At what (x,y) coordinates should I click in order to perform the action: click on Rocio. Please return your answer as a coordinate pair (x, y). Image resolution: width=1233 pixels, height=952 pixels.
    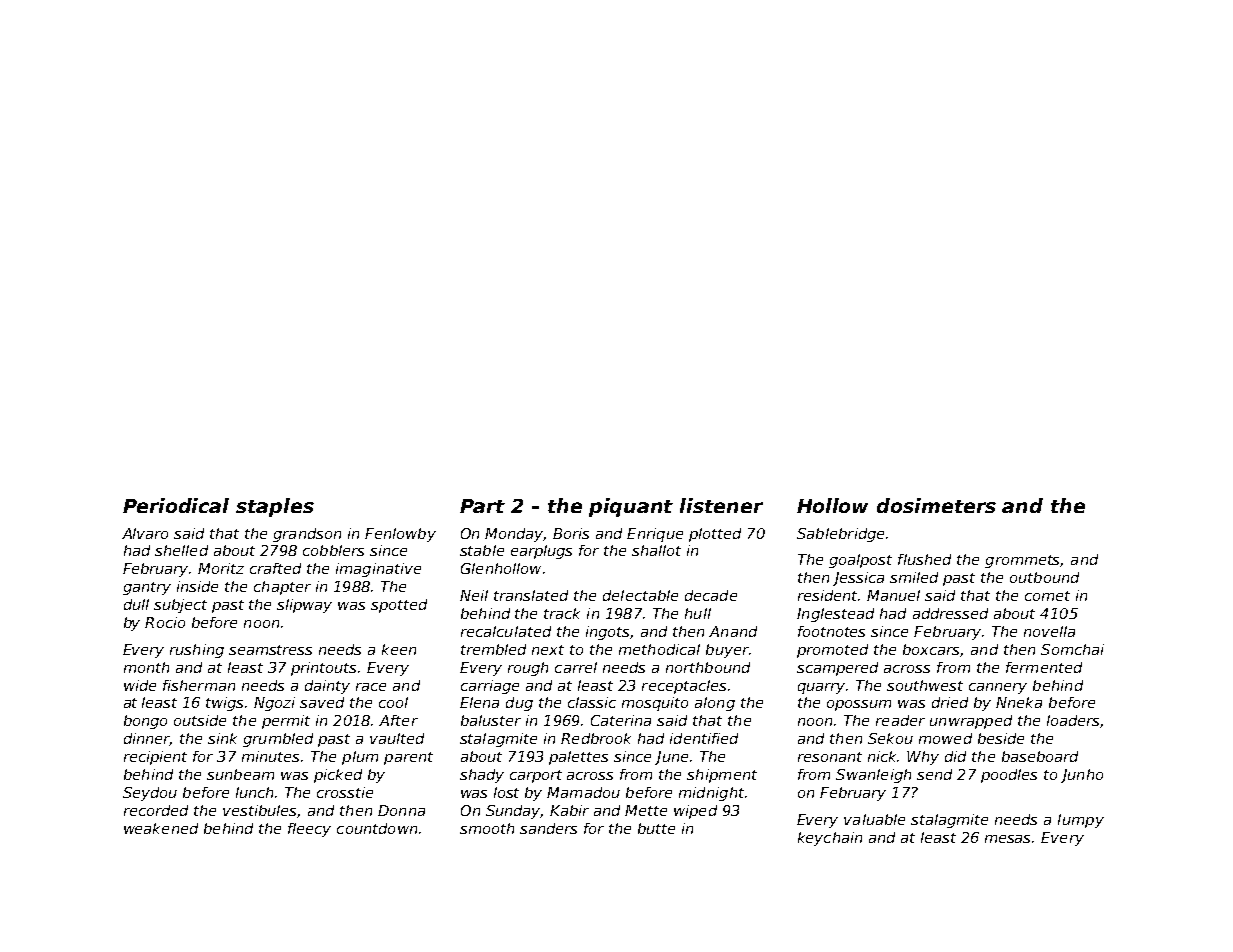
    Looking at the image, I should click on (165, 622).
